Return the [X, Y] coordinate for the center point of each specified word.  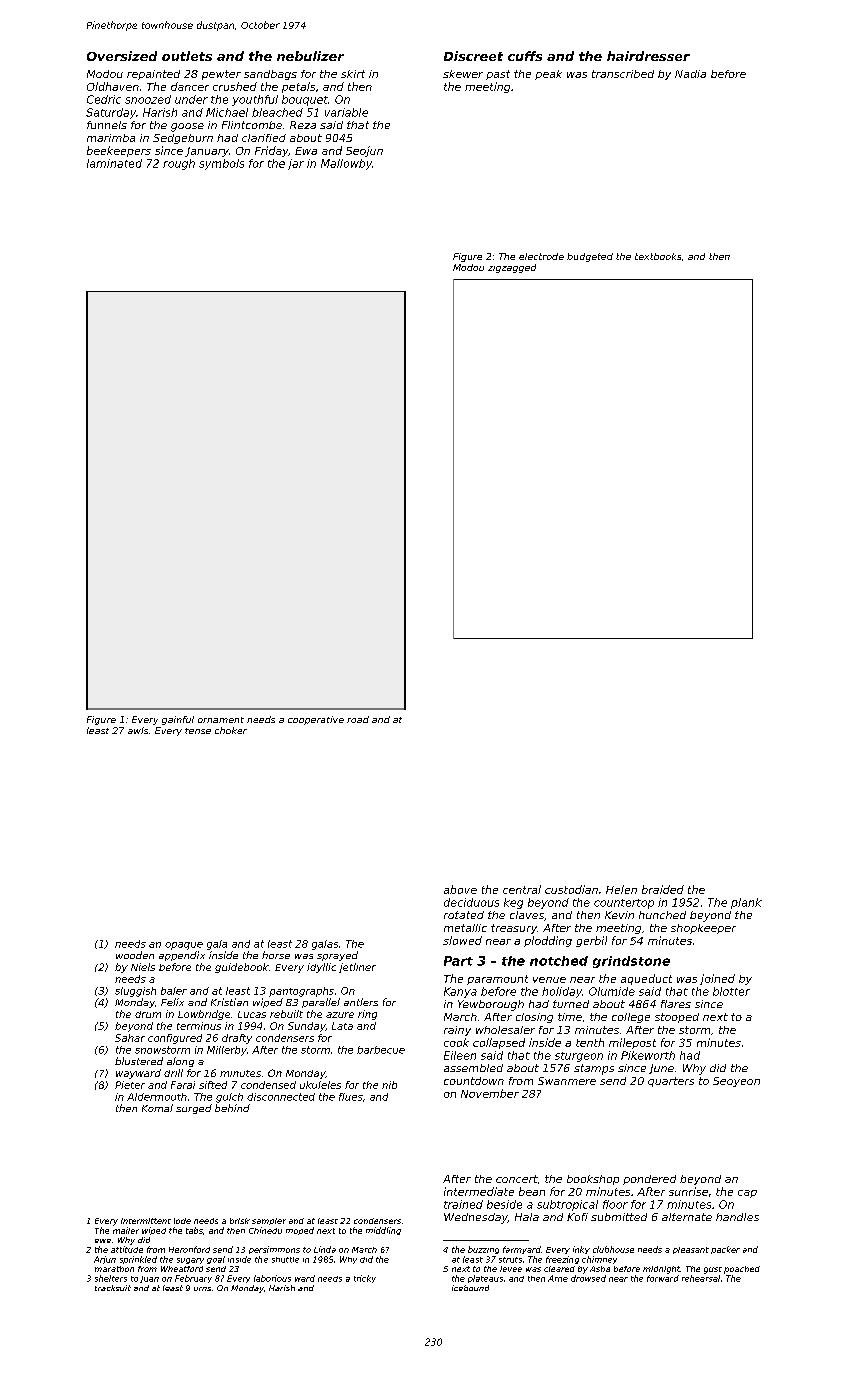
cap [747, 1194]
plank [746, 903]
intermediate [479, 1191]
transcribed [623, 74]
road [358, 719]
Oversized [122, 56]
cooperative [316, 720]
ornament [221, 720]
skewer [463, 74]
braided [663, 889]
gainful [178, 720]
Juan [149, 1279]
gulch [229, 1098]
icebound [470, 1288]
